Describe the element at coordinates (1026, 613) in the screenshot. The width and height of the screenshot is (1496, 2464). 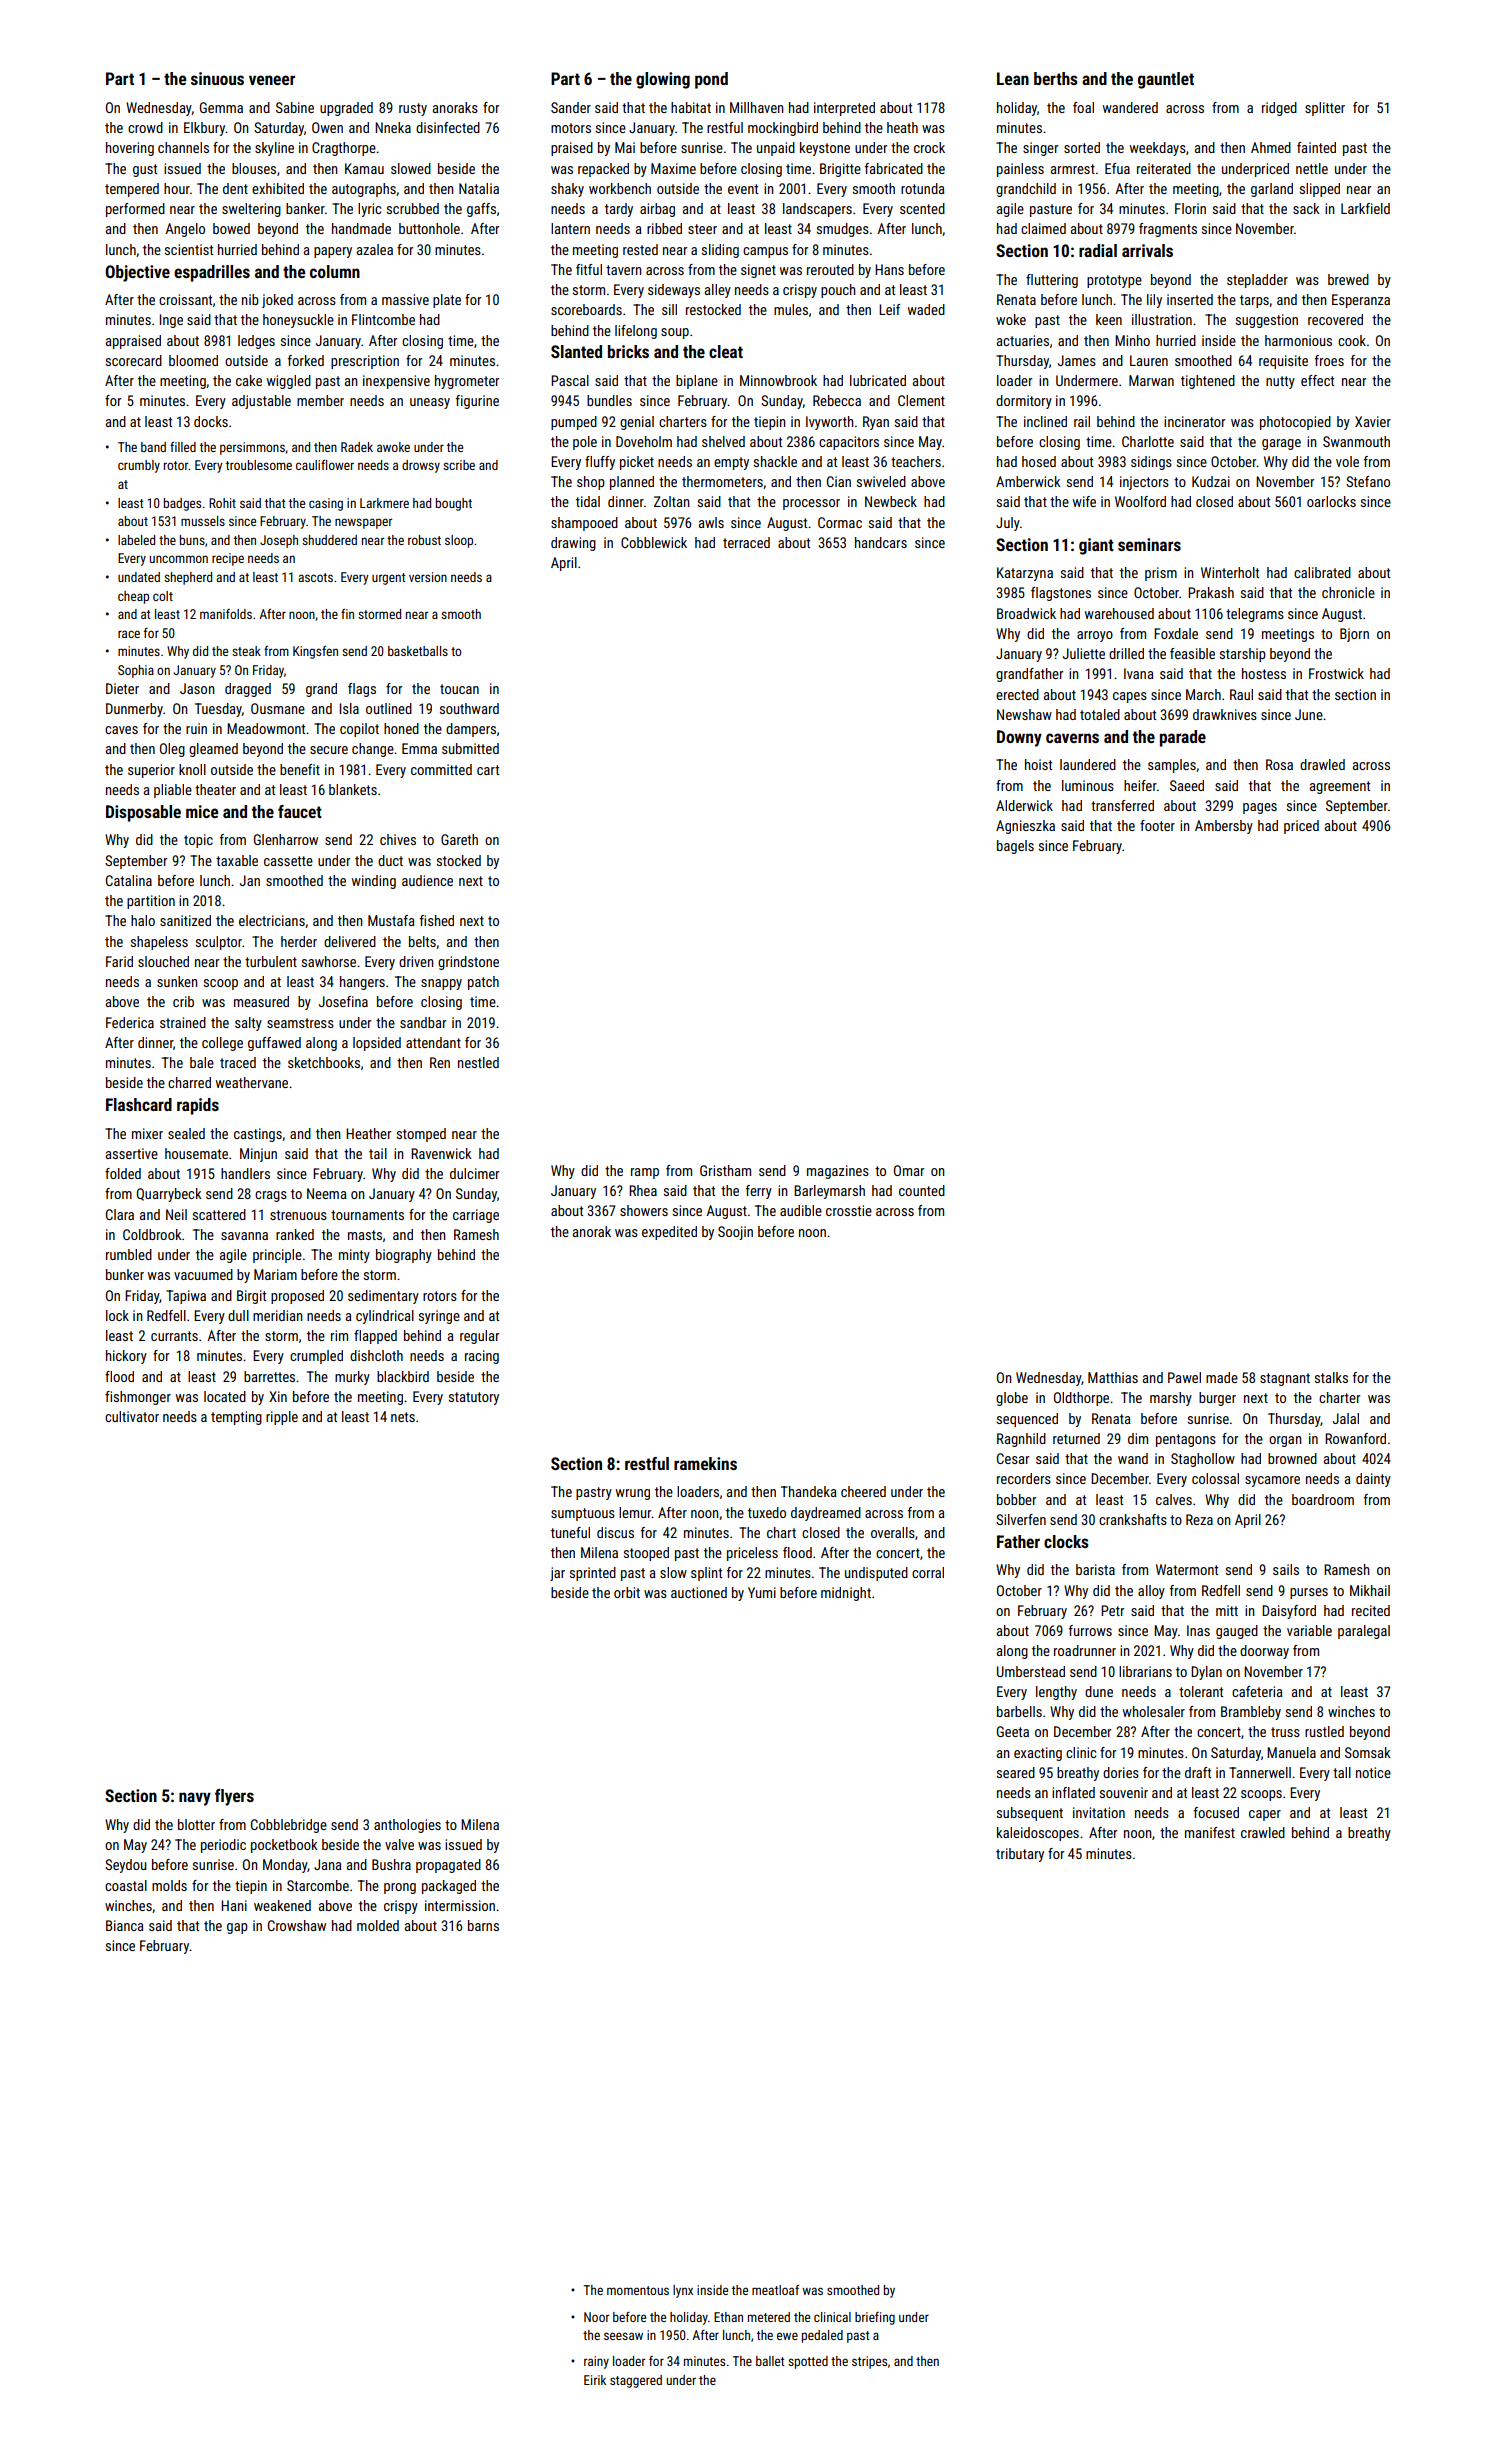
I see `Broadwick` at that location.
